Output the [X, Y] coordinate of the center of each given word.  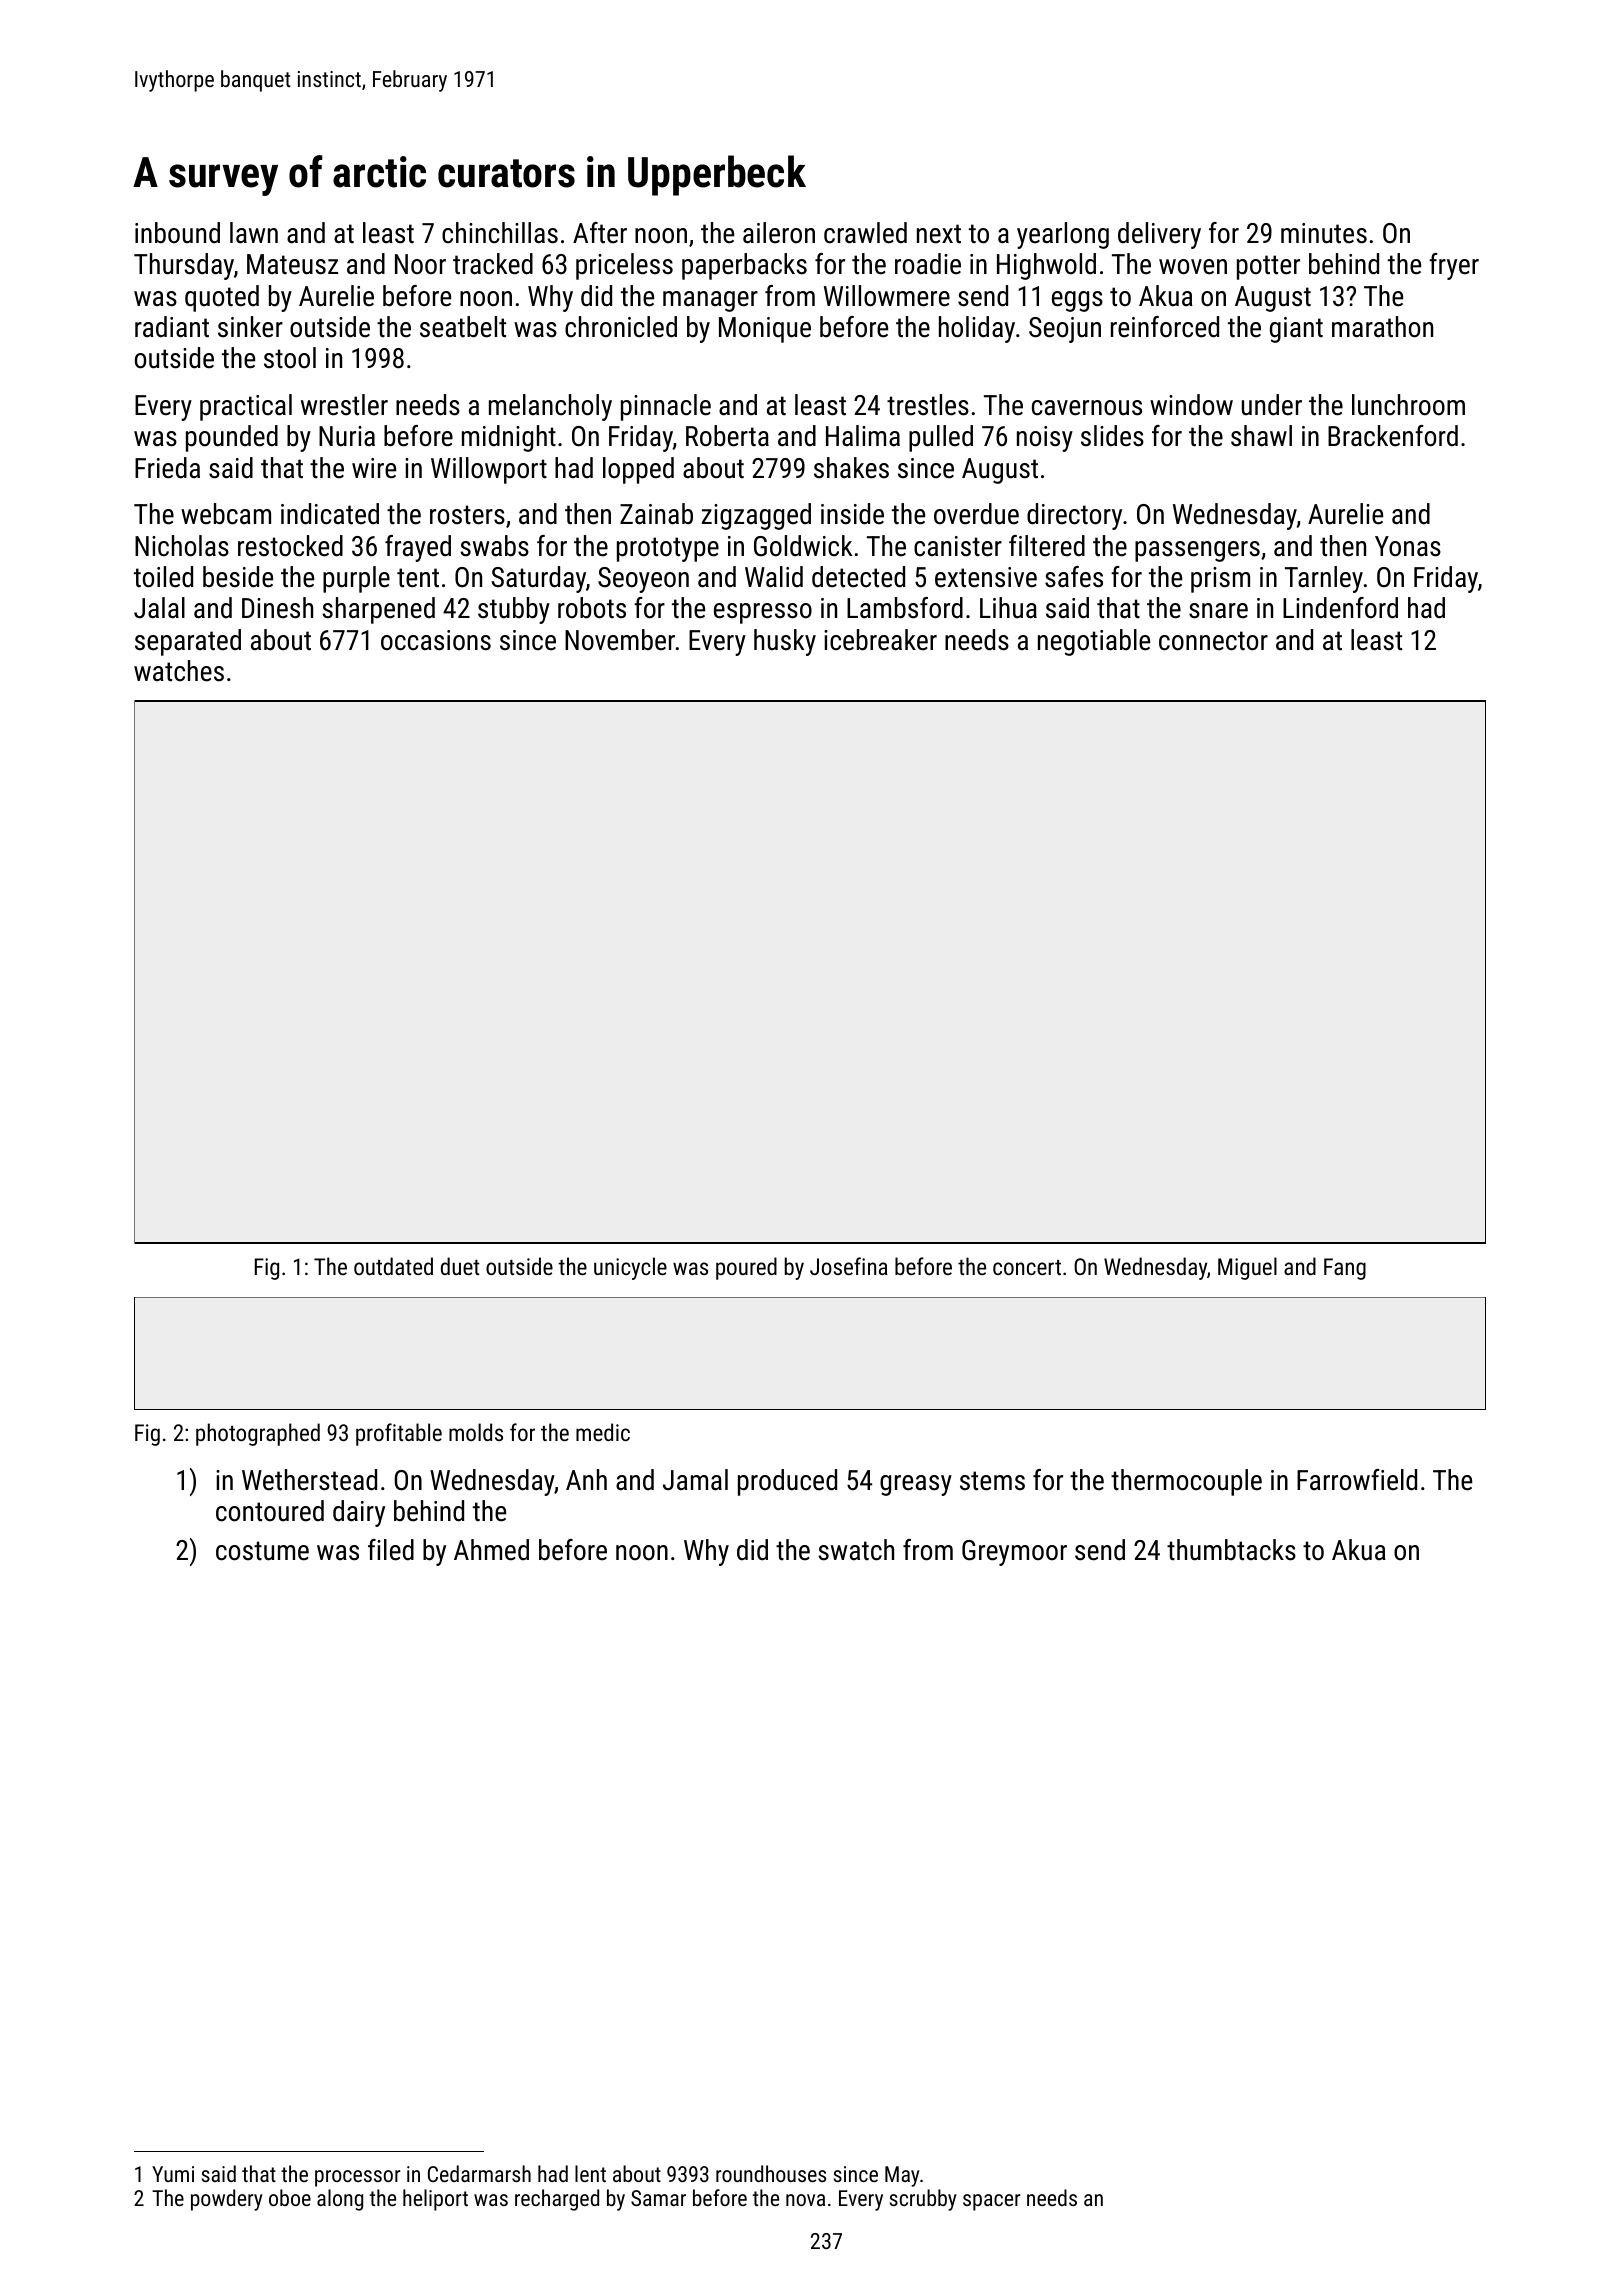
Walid [774, 577]
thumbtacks [1231, 1550]
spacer [991, 2202]
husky [785, 642]
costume [262, 1551]
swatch [856, 1550]
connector [1213, 641]
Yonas [1408, 546]
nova [805, 2200]
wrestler [344, 405]
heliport [435, 2200]
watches [179, 671]
